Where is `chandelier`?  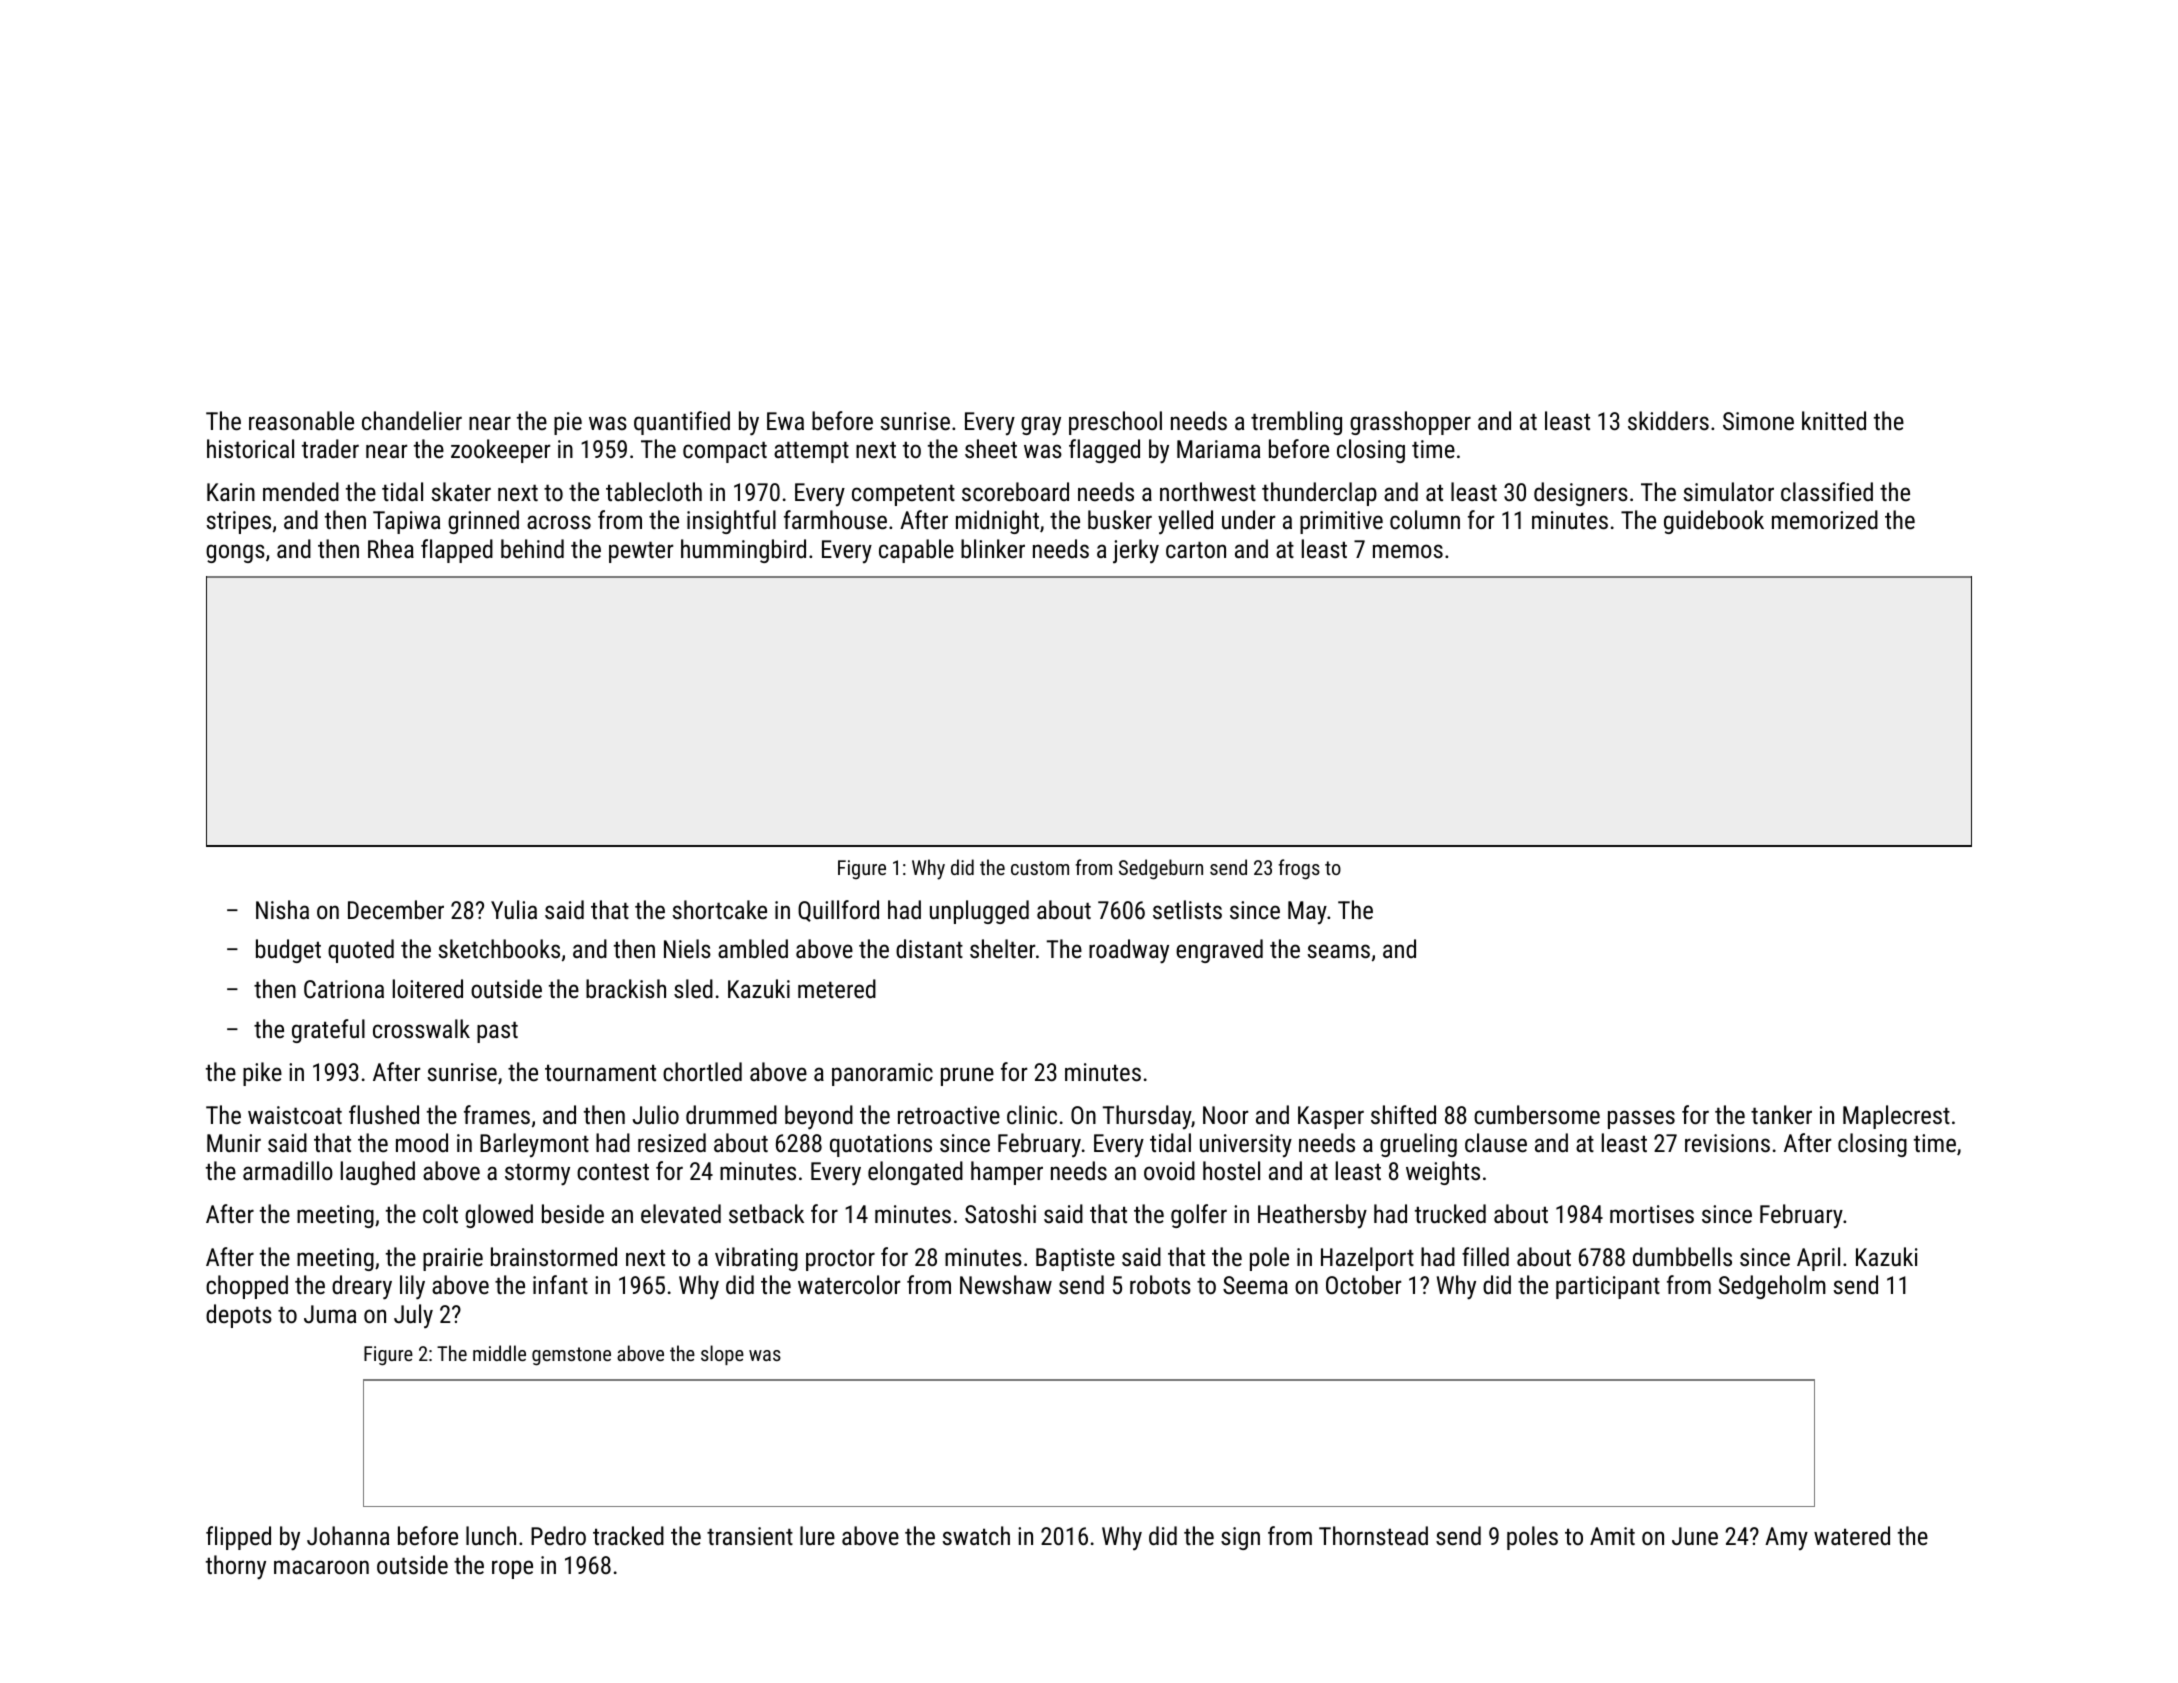 chandelier is located at coordinates (412, 420).
